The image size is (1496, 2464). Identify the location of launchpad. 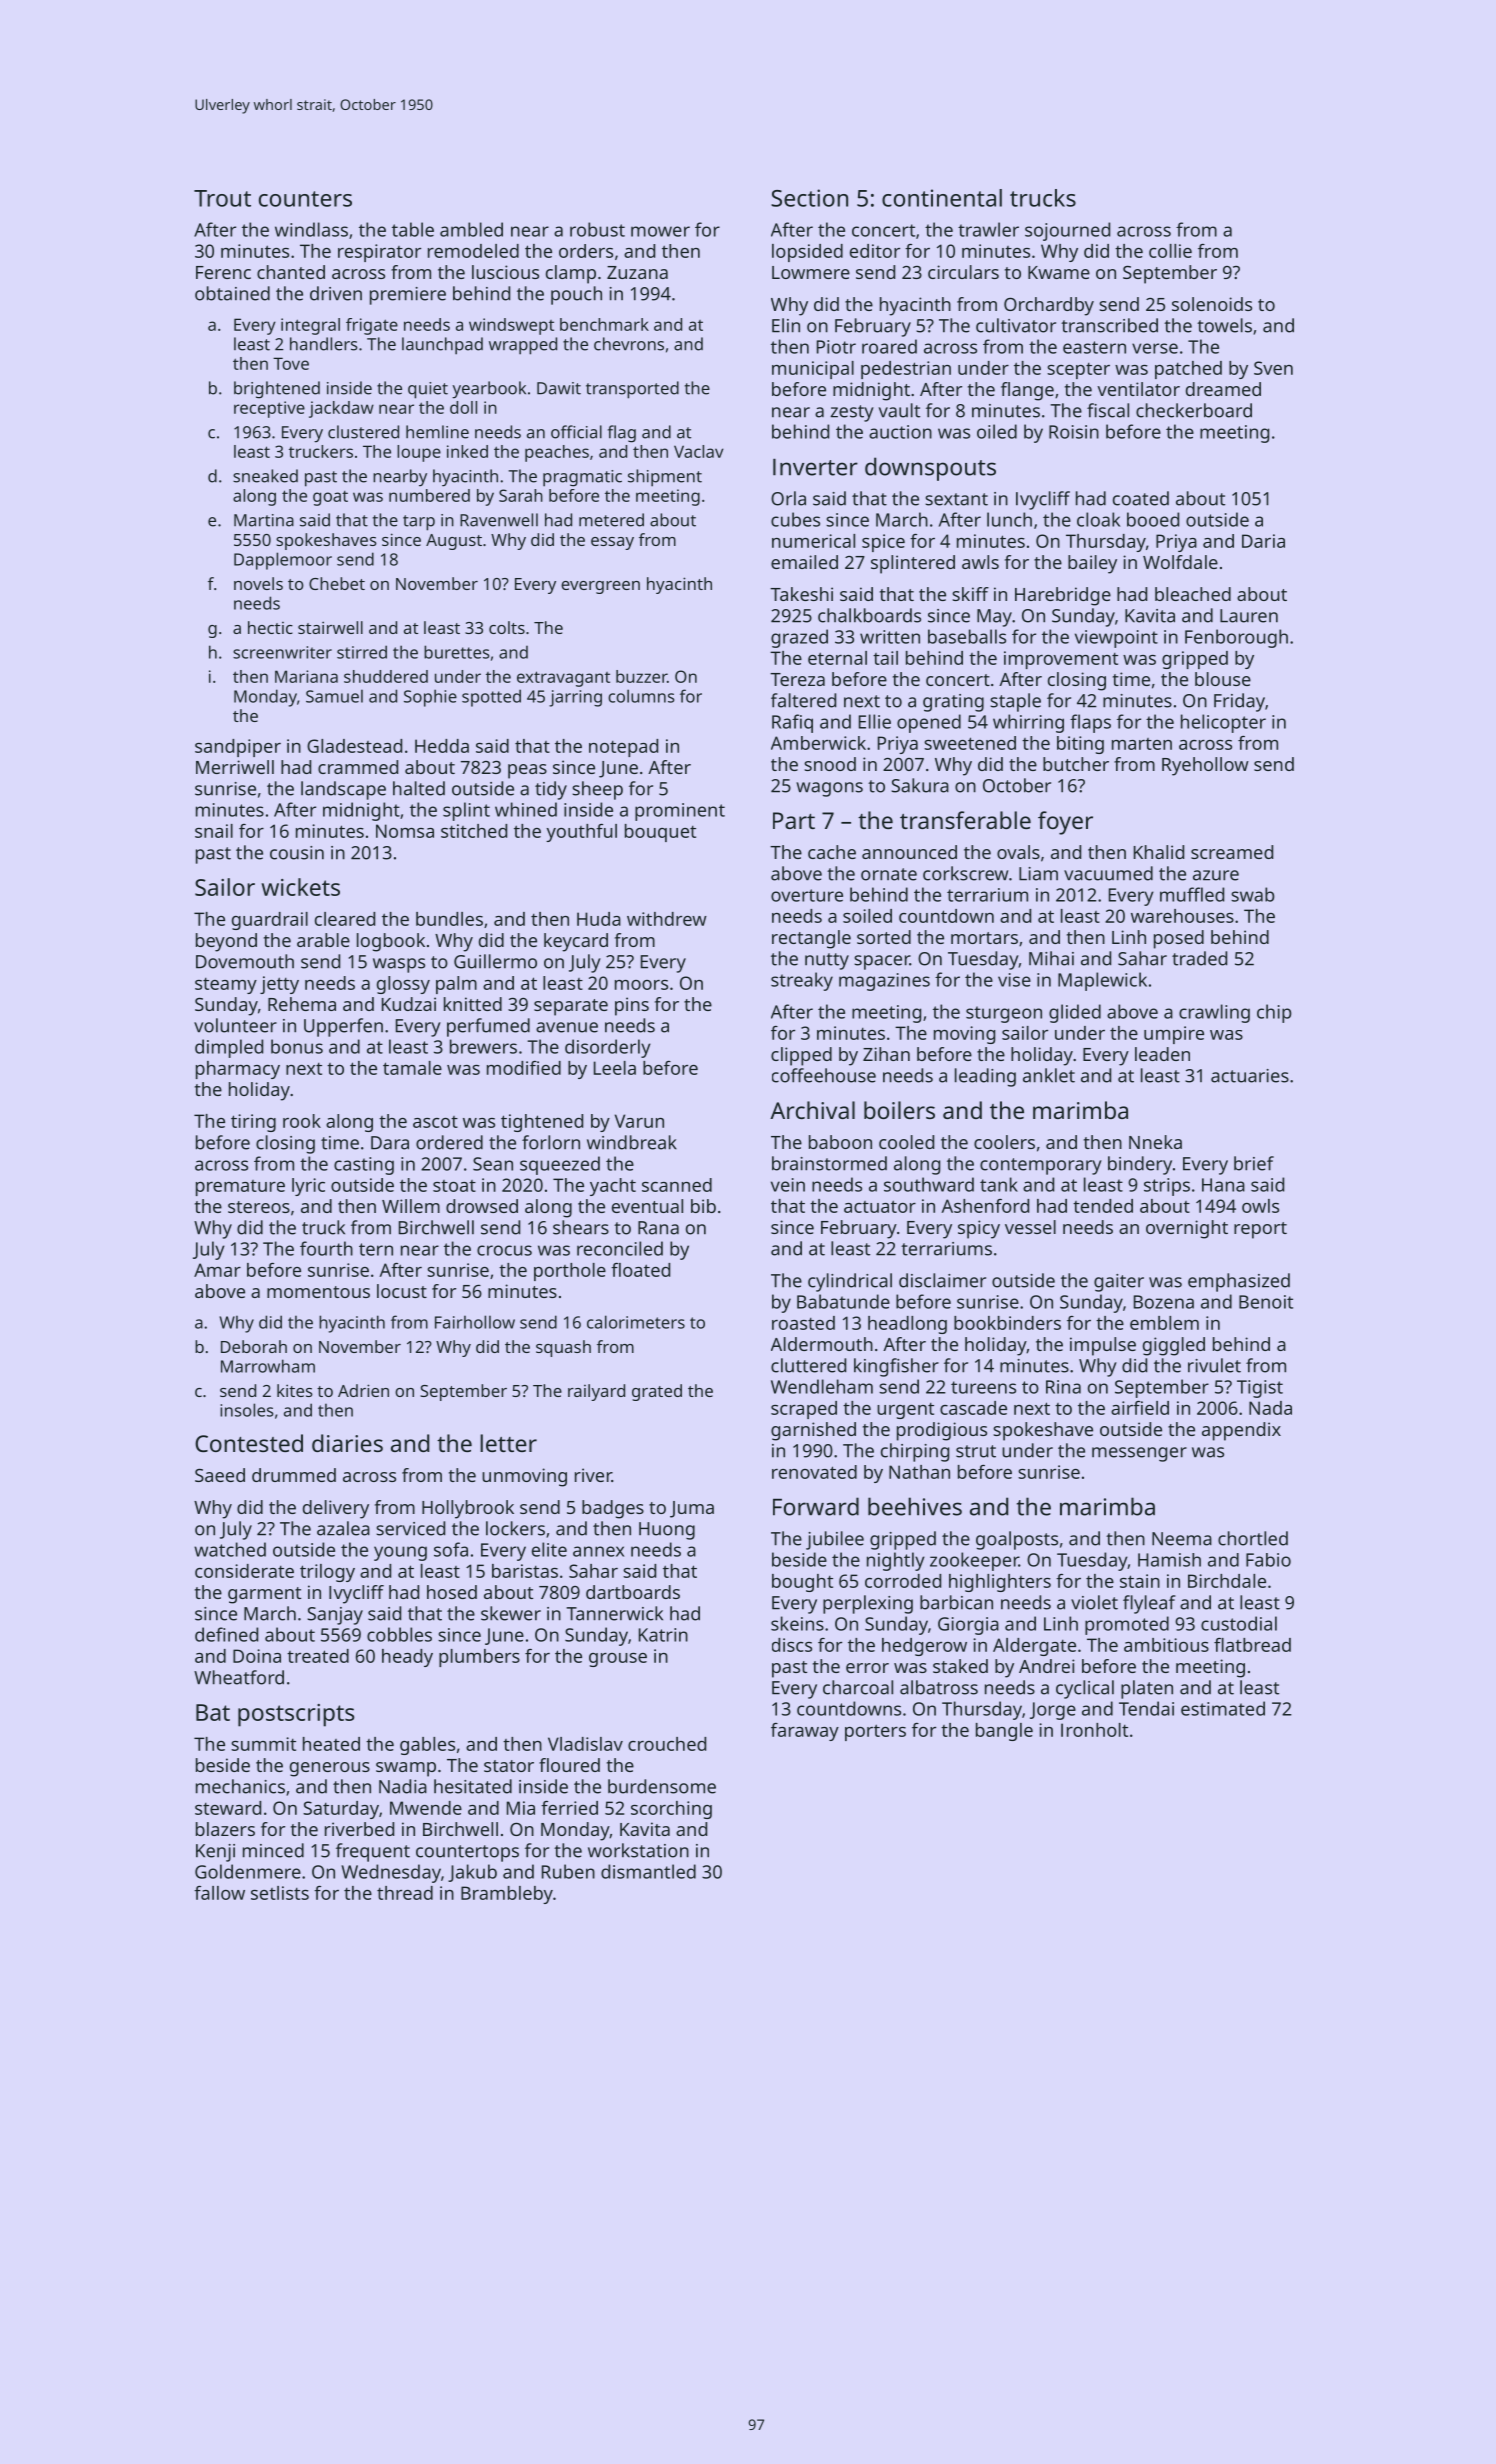
(442, 346).
